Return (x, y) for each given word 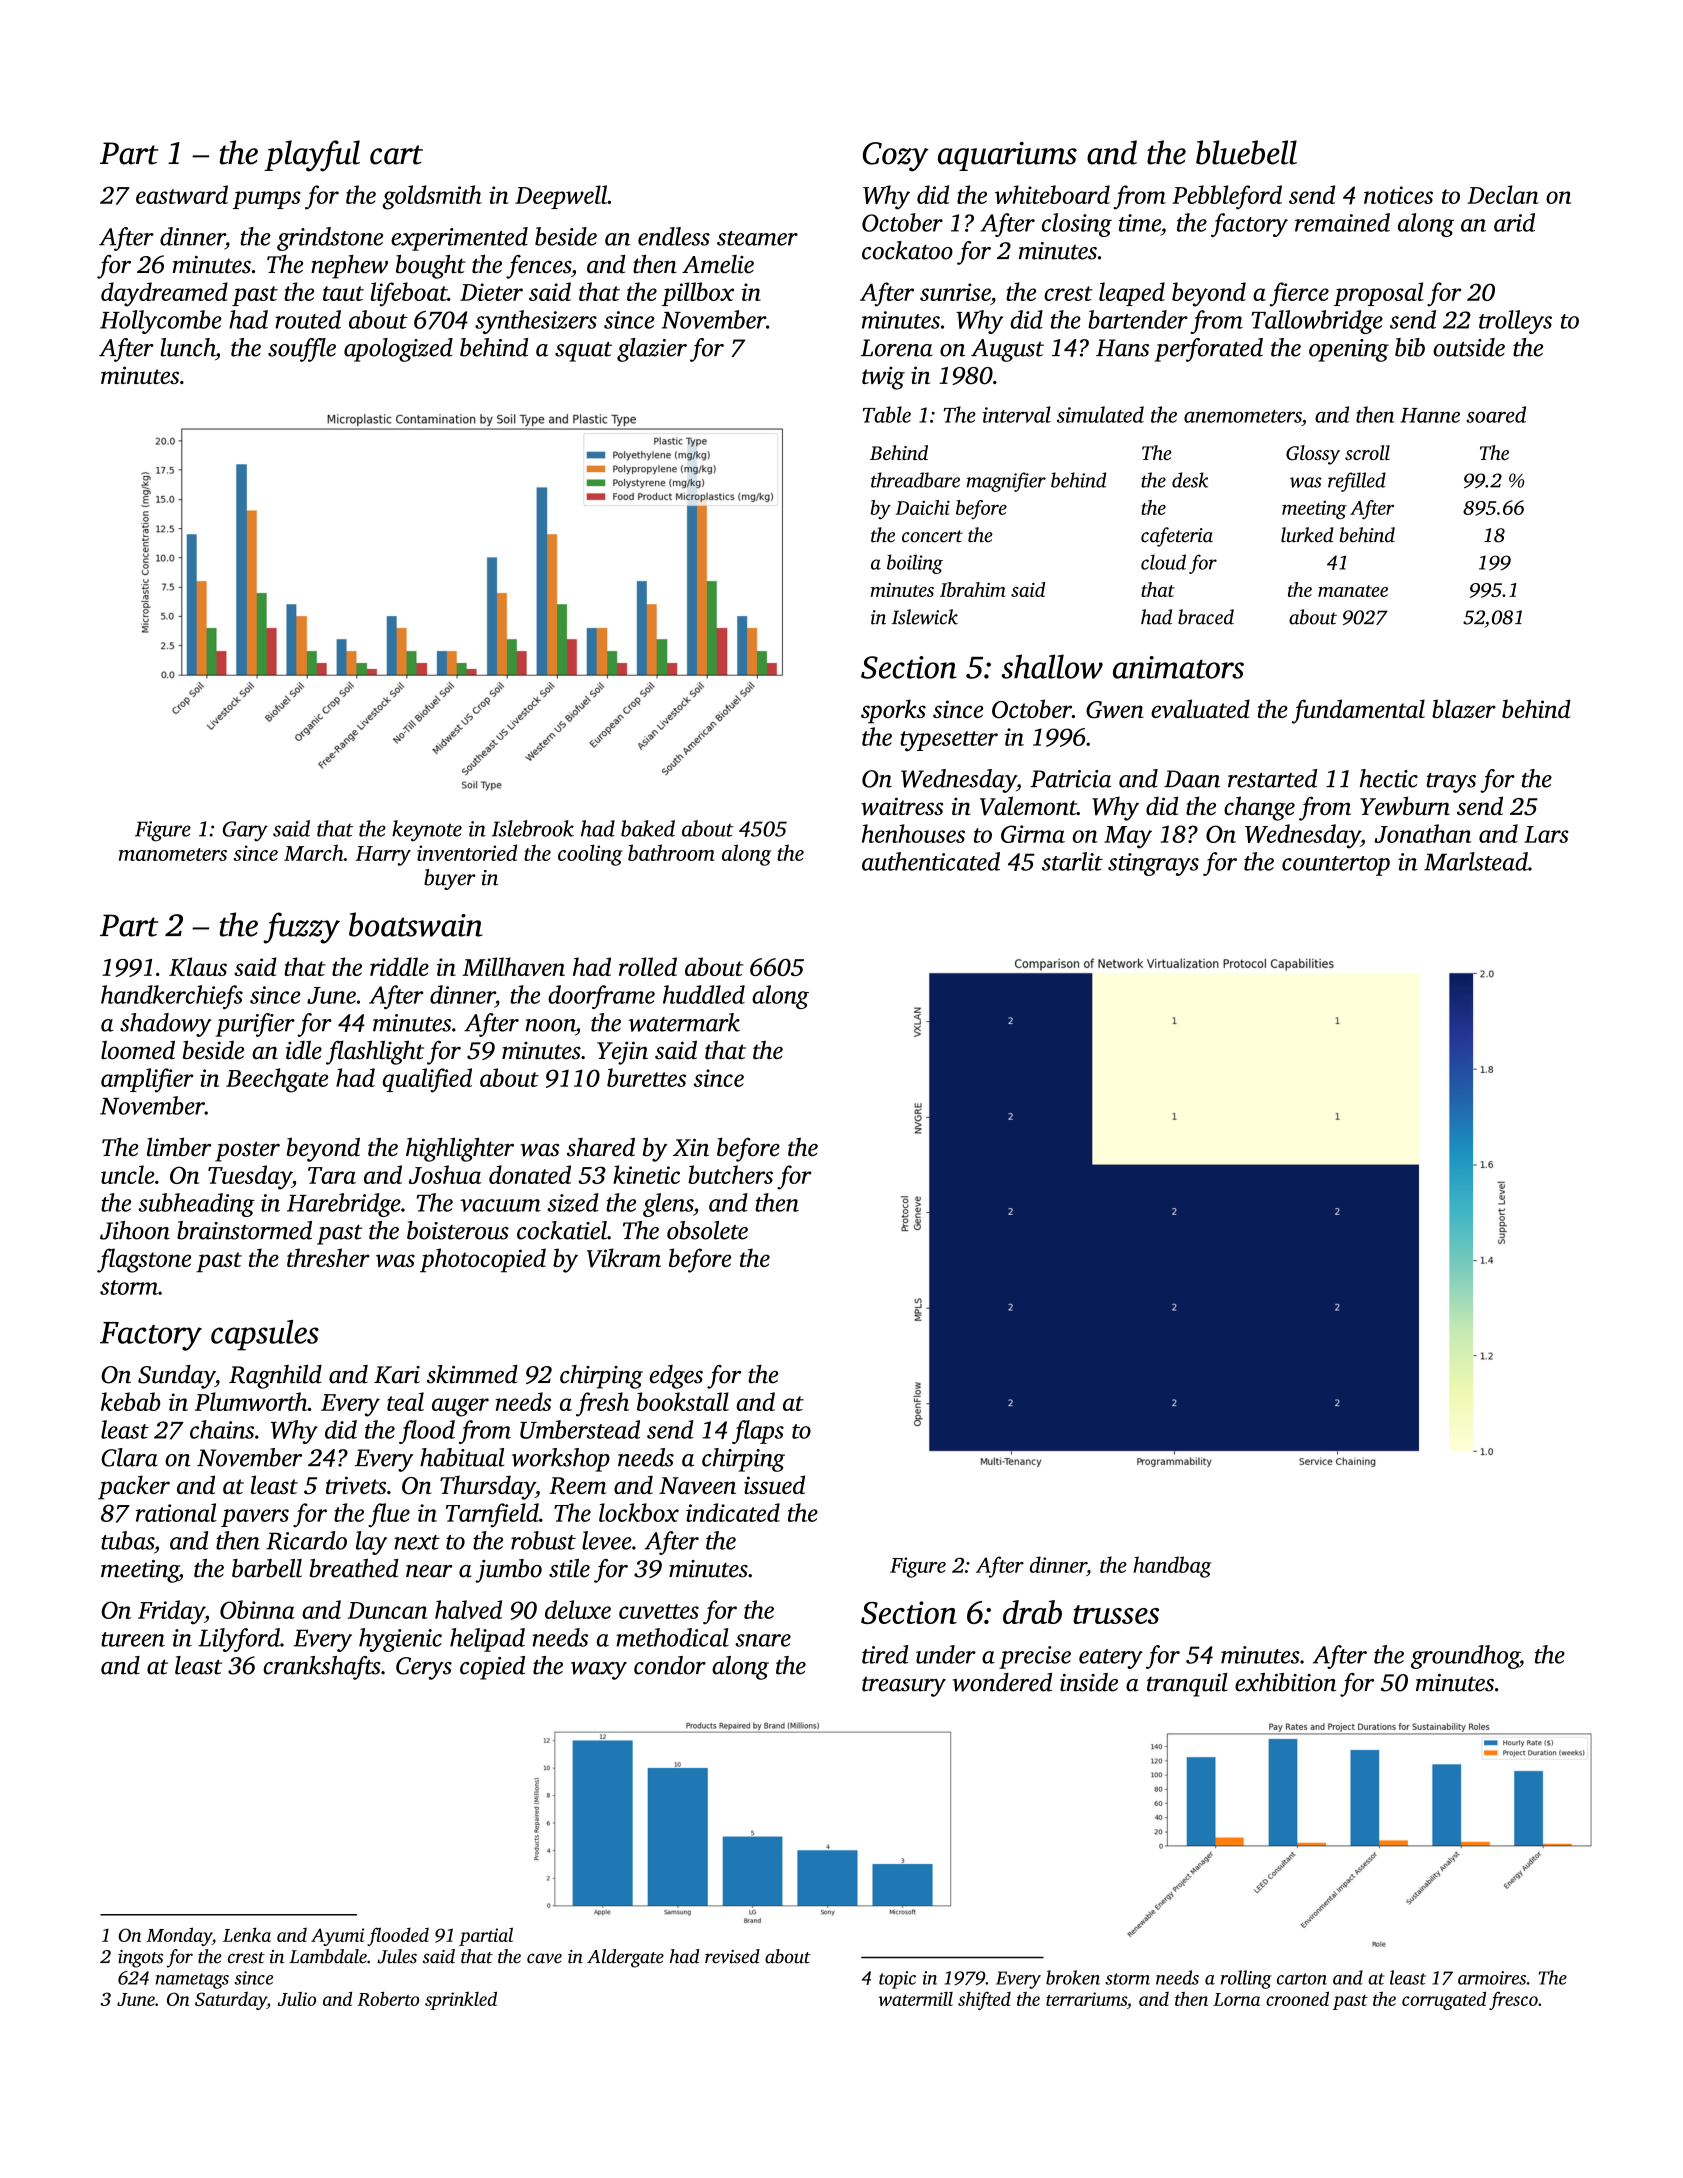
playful (312, 156)
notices (1398, 195)
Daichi (923, 507)
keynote (427, 831)
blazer (1464, 709)
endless (674, 236)
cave (544, 1958)
